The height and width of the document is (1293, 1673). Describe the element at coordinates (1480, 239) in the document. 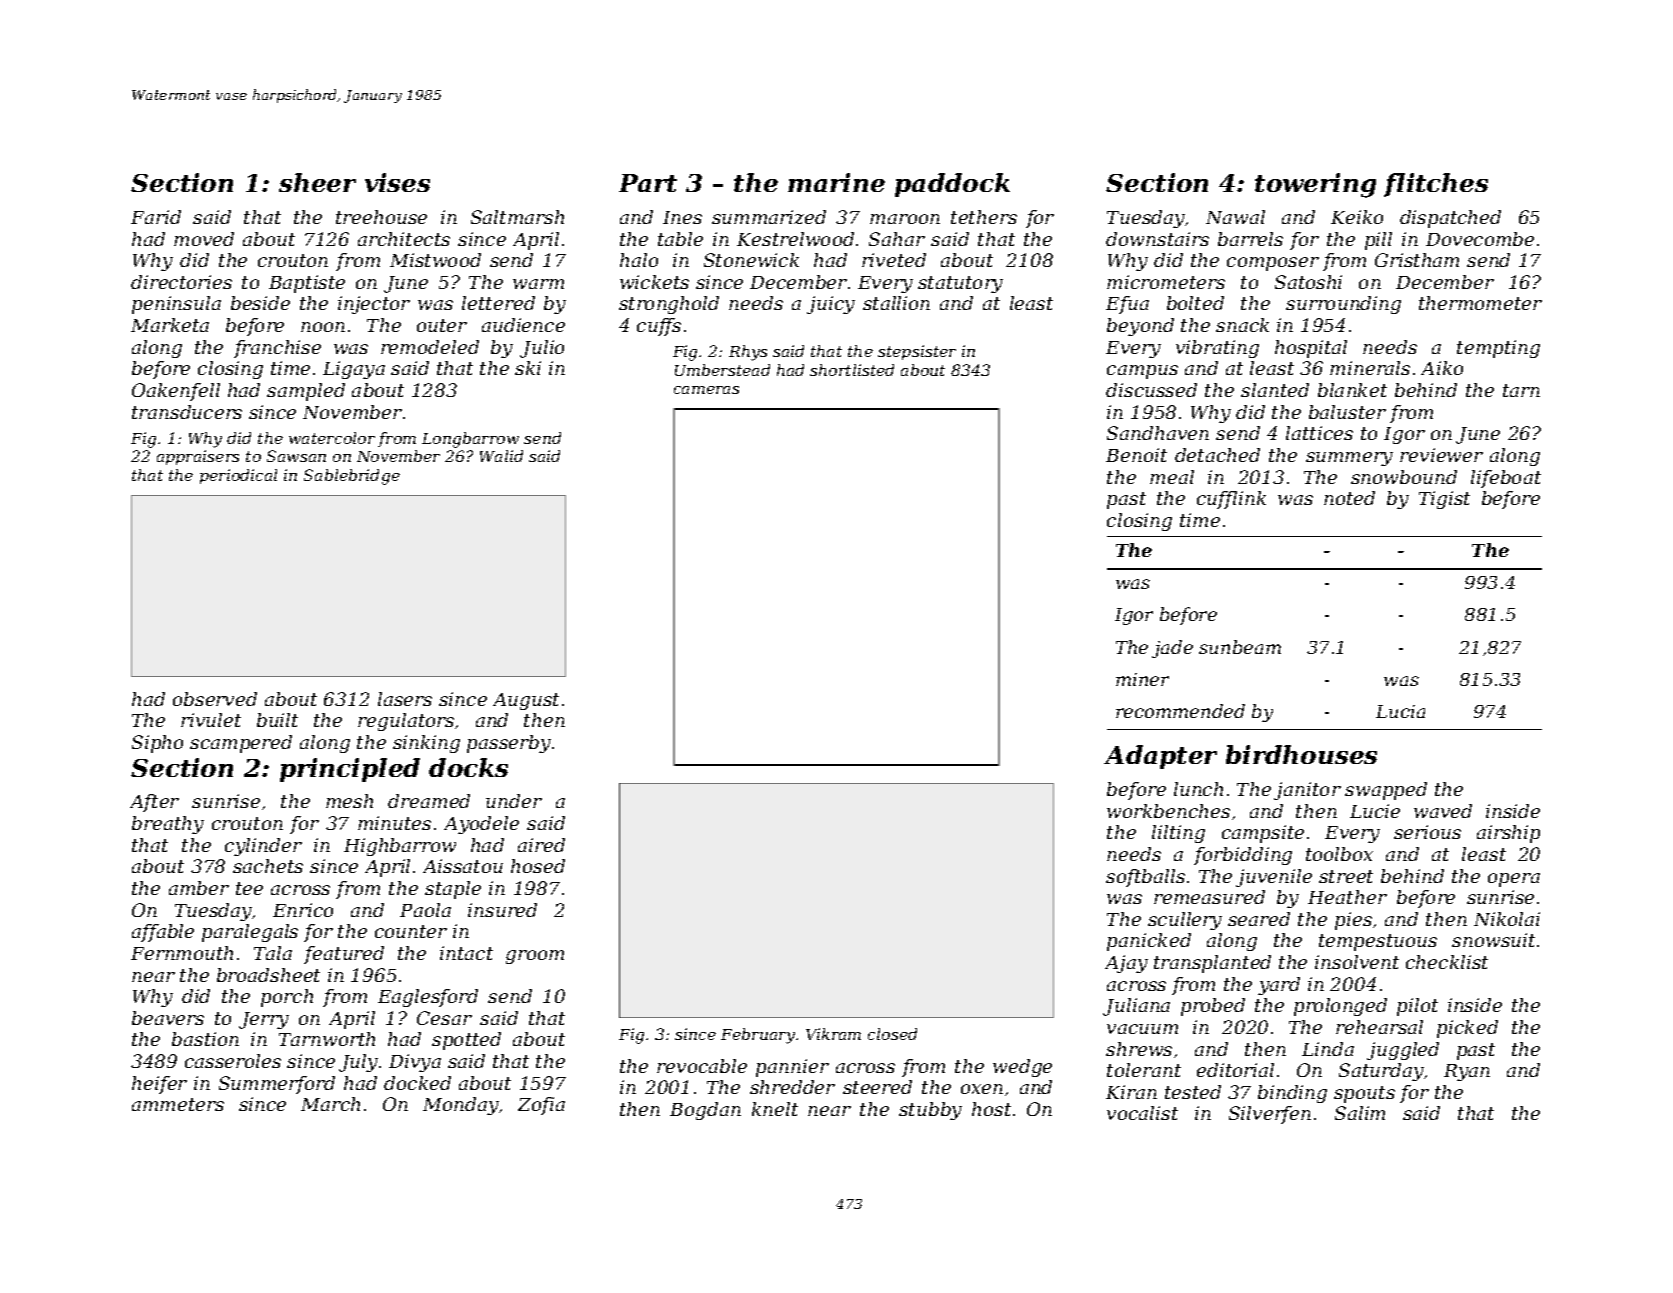

I see `Dovecombe` at that location.
